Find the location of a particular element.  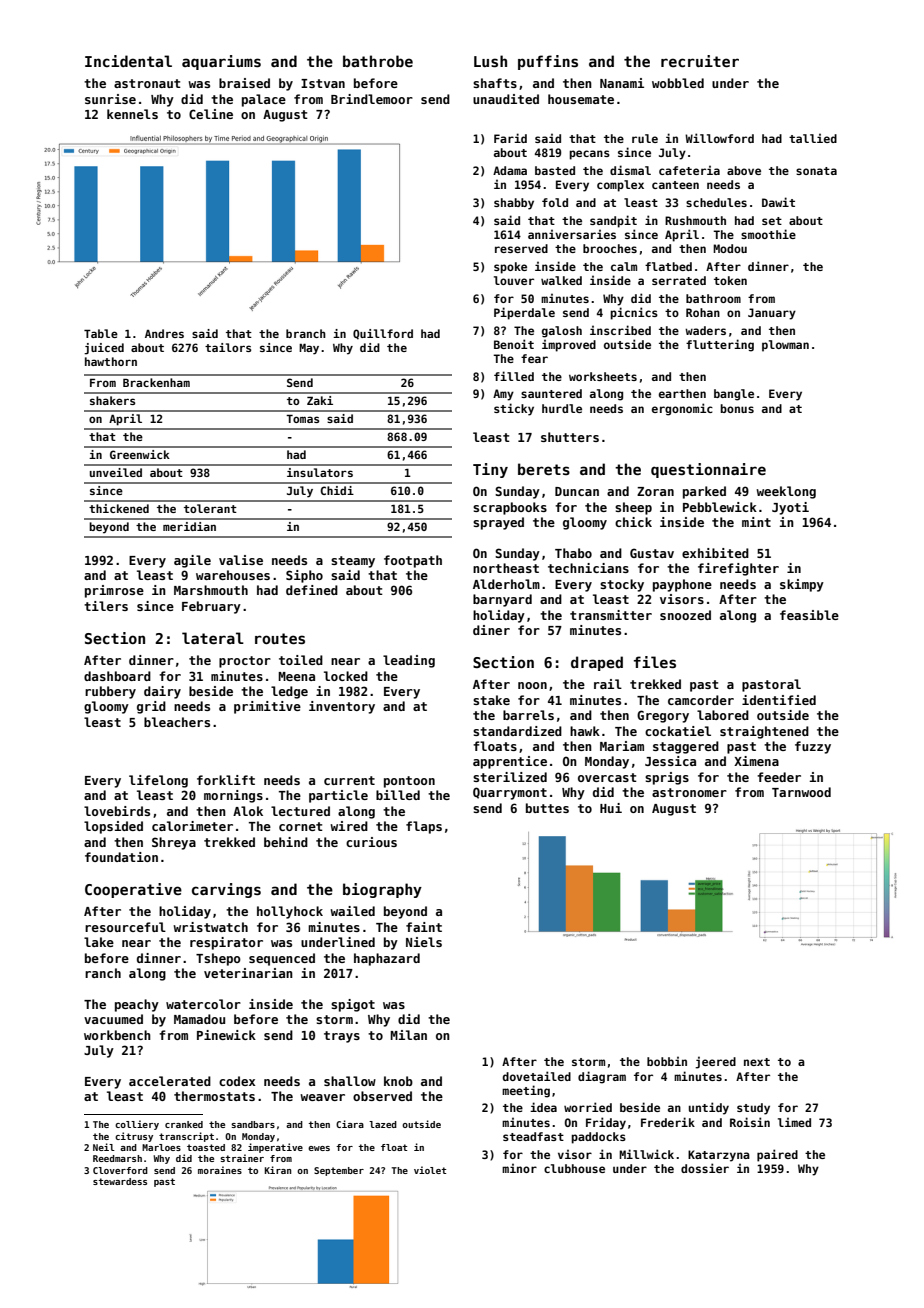

primitive is located at coordinates (267, 707).
